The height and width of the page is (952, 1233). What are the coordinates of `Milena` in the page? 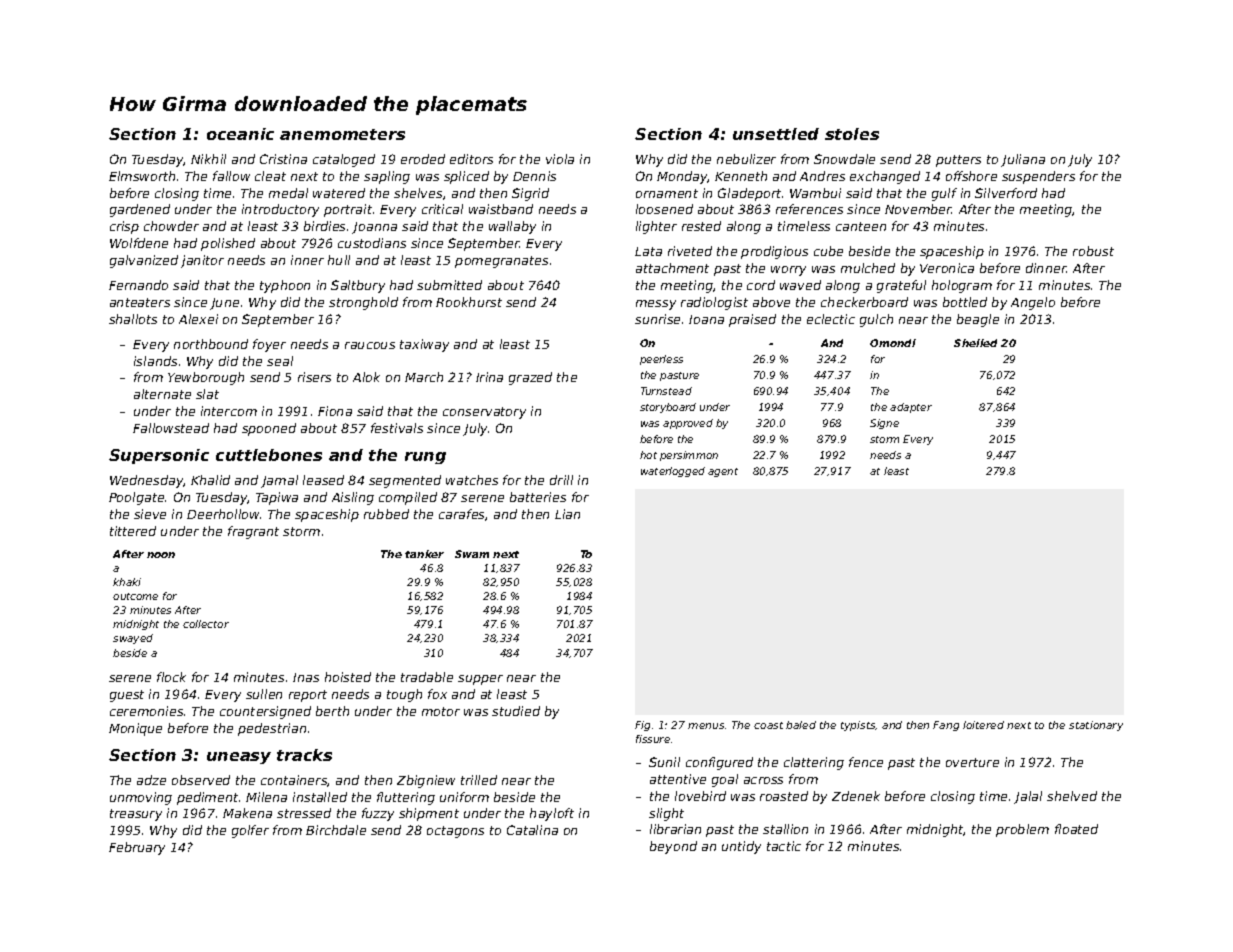 It's located at (266, 797).
